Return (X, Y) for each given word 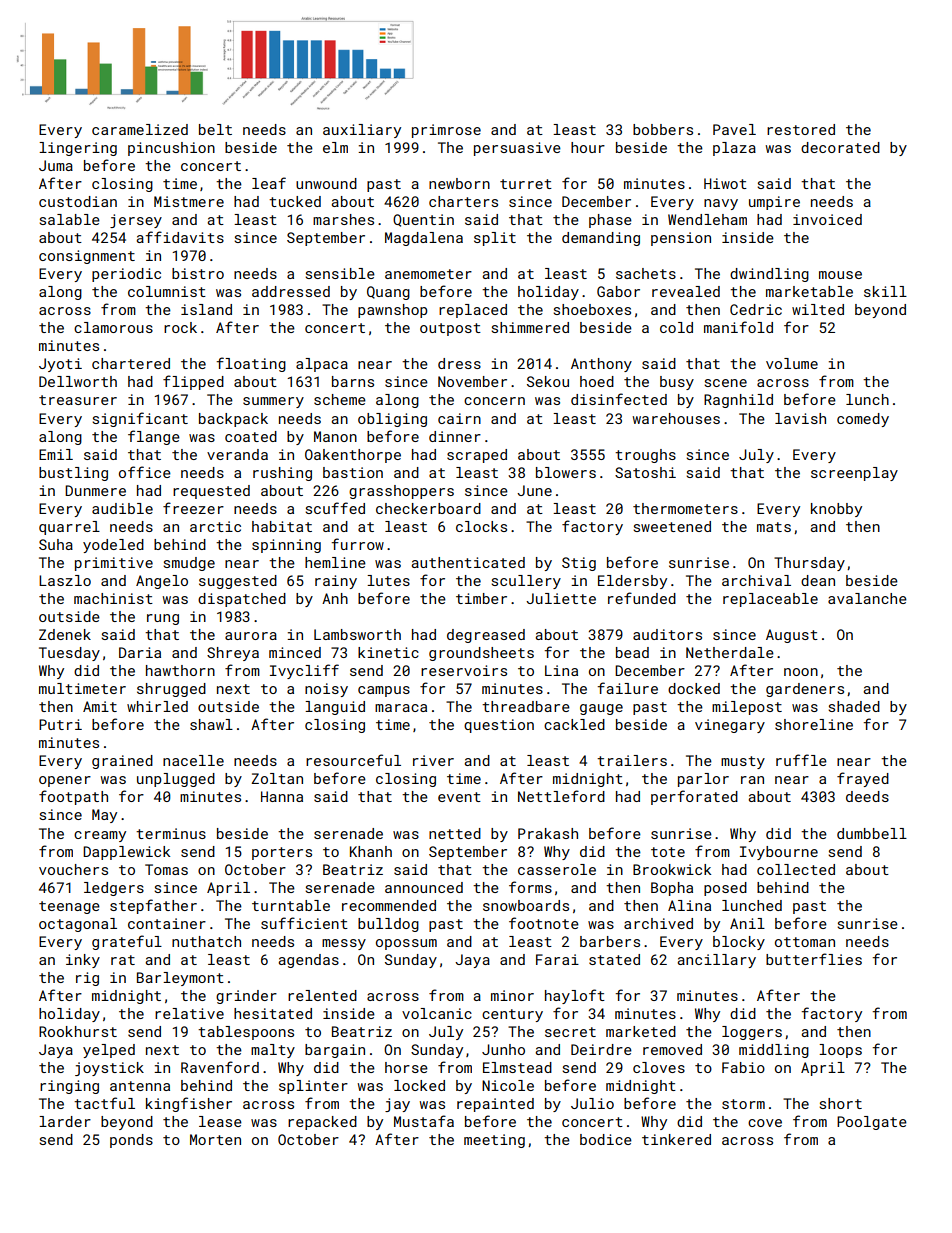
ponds (131, 1141)
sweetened (672, 526)
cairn (459, 418)
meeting (494, 1141)
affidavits (180, 237)
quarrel (69, 528)
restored (801, 129)
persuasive (517, 149)
